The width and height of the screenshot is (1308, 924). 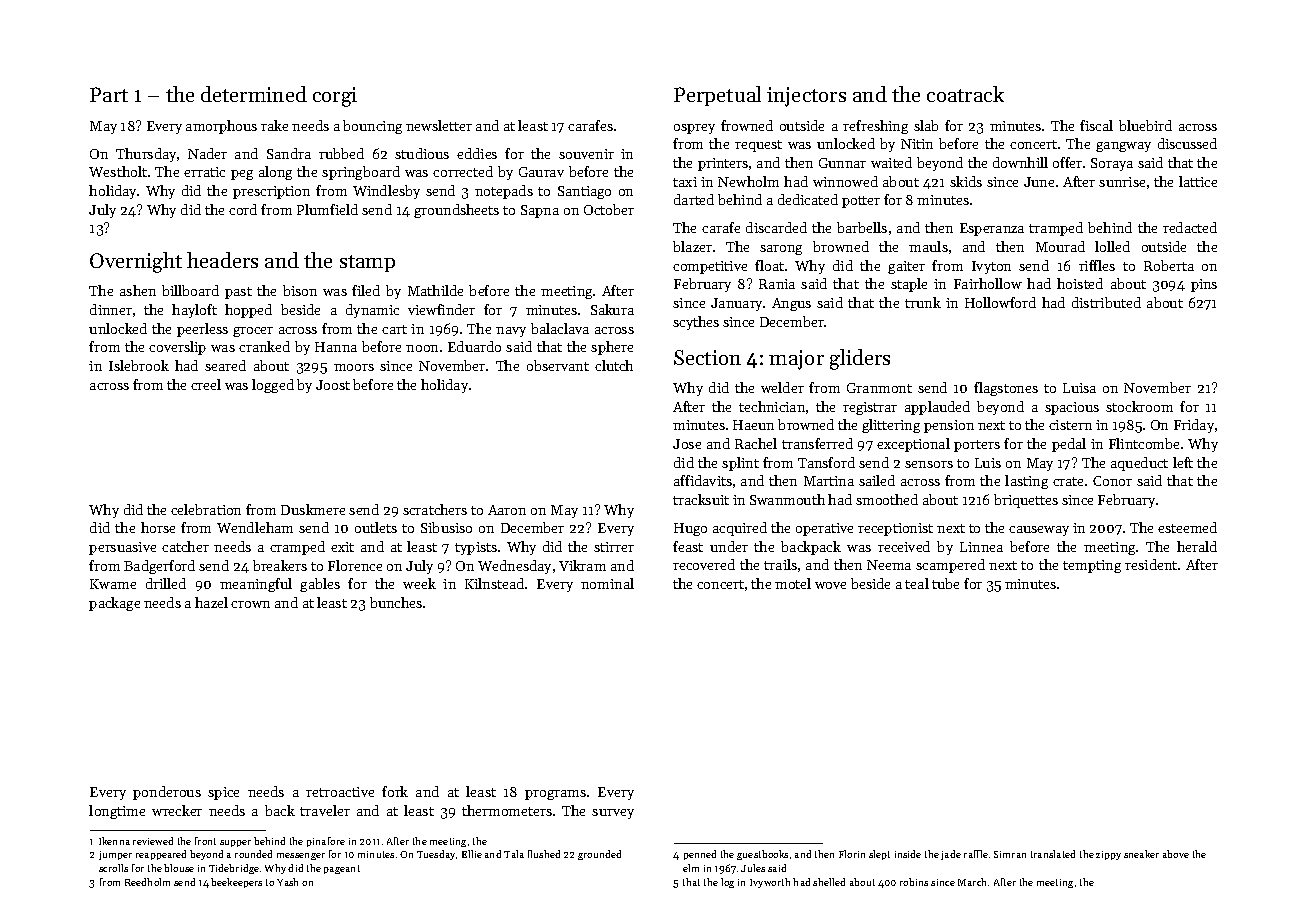 I want to click on exceptional, so click(x=913, y=445).
